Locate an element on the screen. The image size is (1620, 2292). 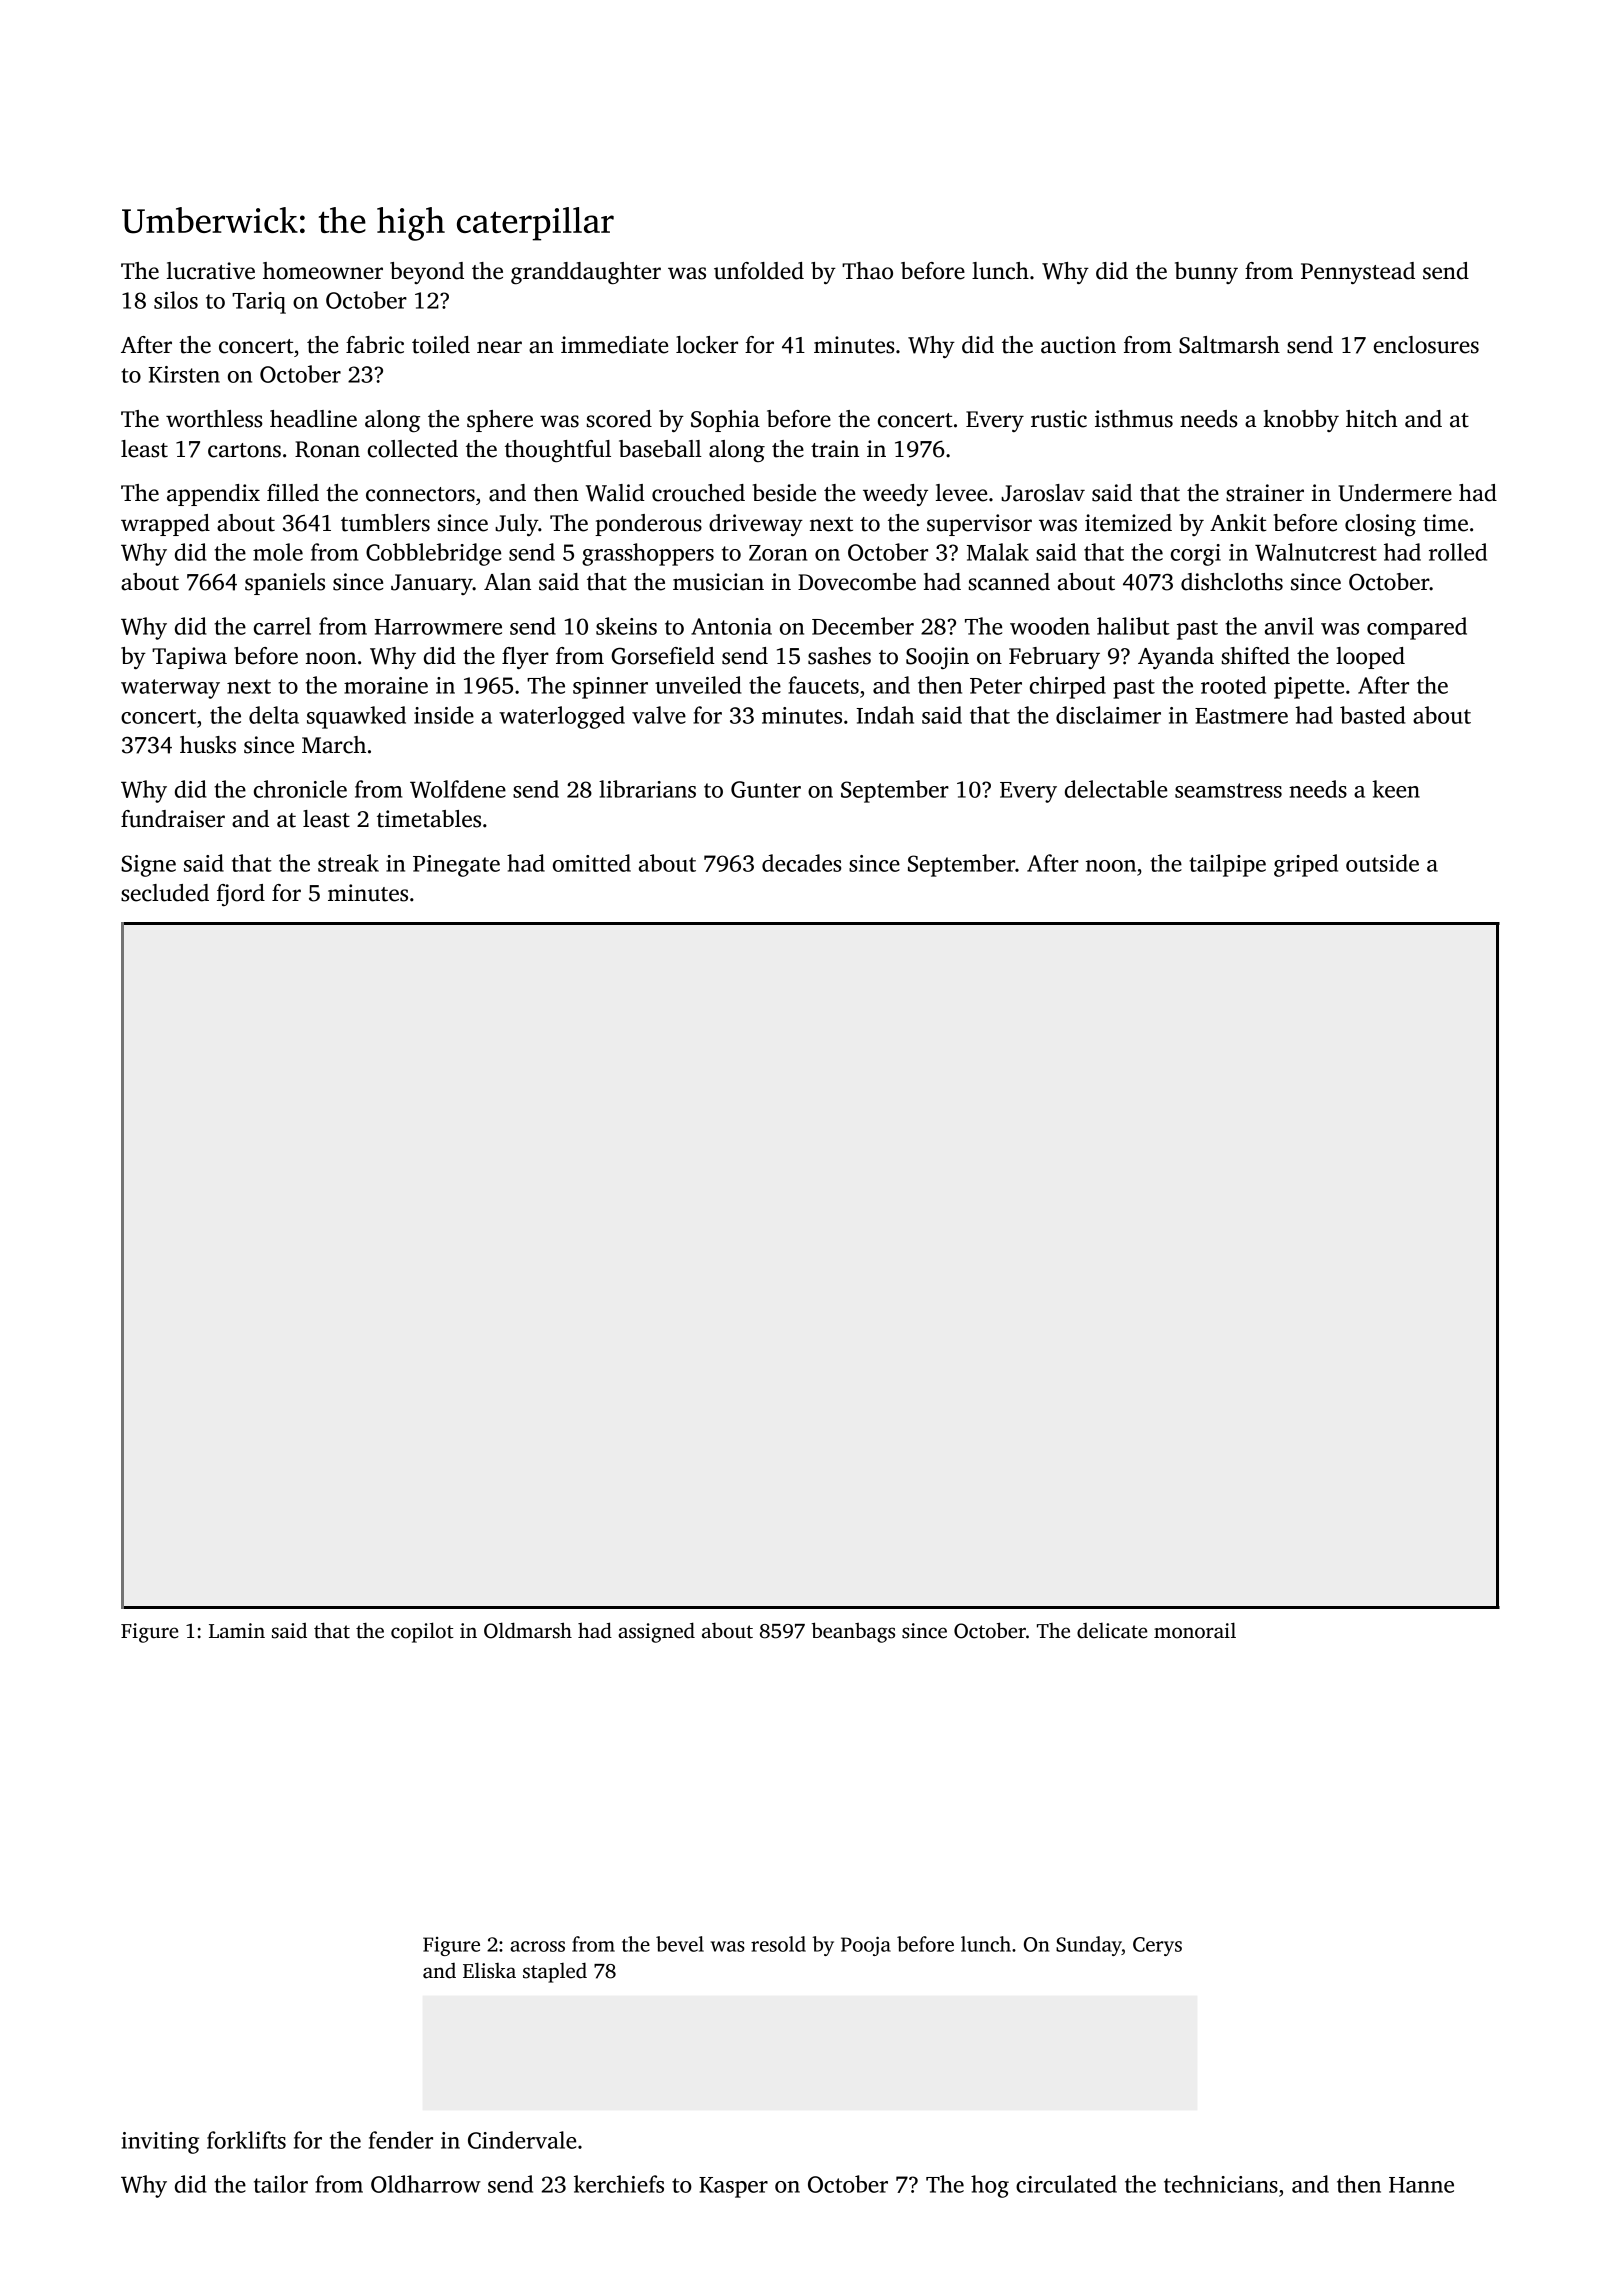
omitted is located at coordinates (592, 863).
